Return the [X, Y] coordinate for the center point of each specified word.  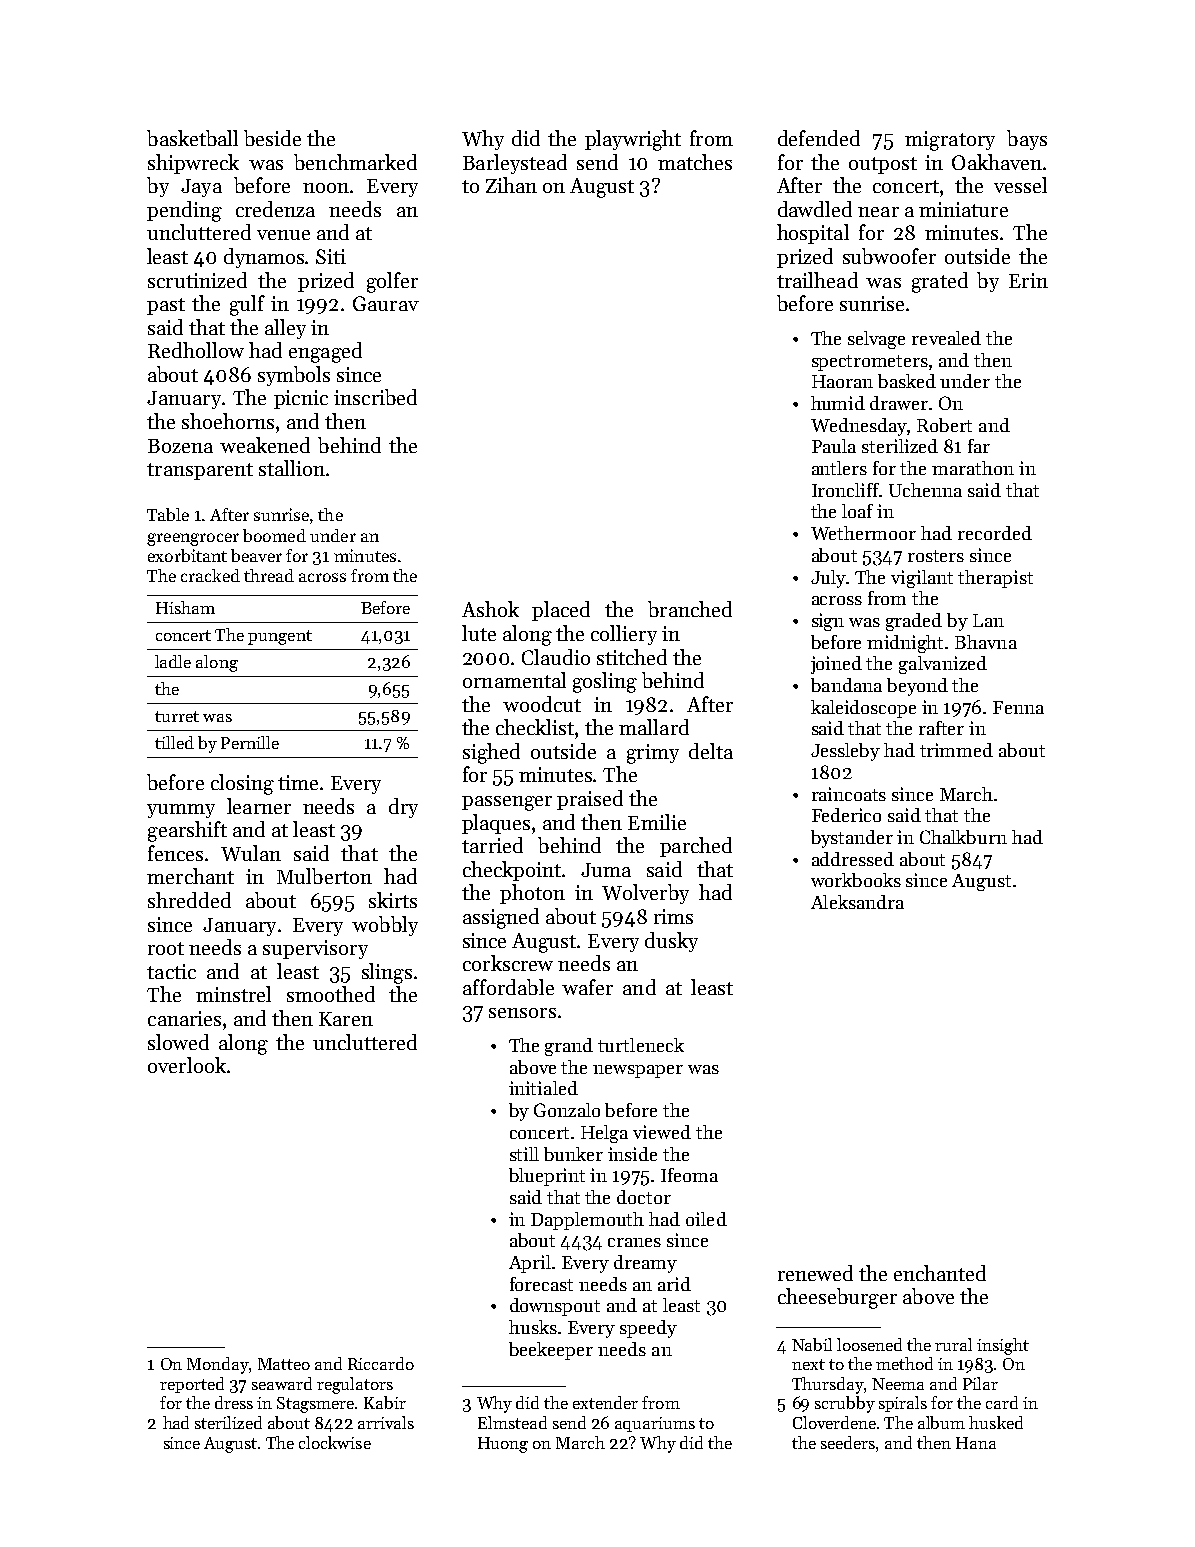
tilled [174, 742]
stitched [632, 657]
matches [695, 162]
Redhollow [196, 350]
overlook [187, 1065]
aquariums [655, 1424]
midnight [905, 644]
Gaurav [386, 303]
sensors [522, 1013]
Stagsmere [316, 1405]
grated [940, 282]
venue [283, 235]
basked [907, 381]
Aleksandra [857, 902]
